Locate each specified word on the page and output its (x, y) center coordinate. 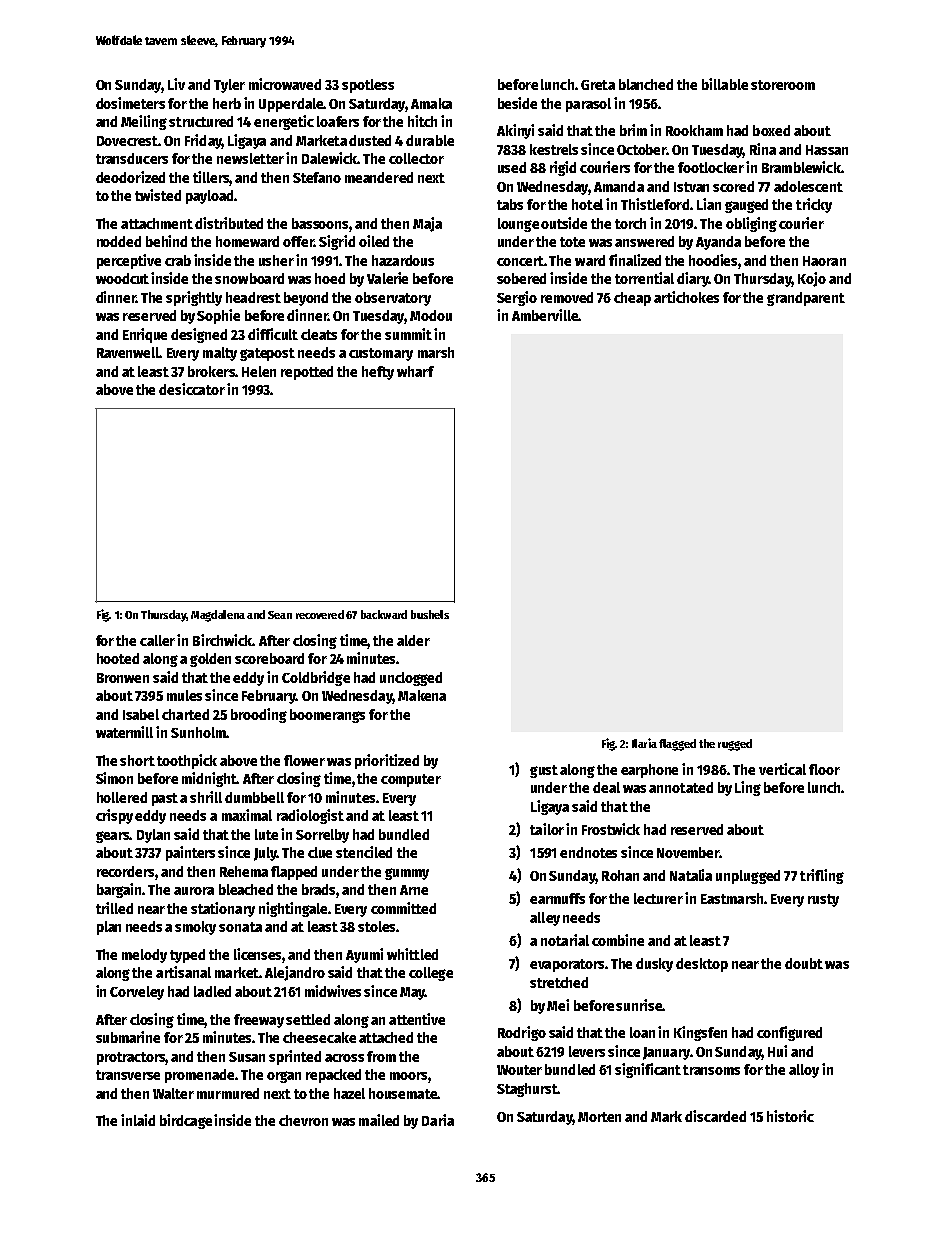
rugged (735, 745)
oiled (374, 241)
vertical (782, 769)
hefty (378, 373)
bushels (430, 614)
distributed (229, 223)
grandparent (806, 299)
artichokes (686, 297)
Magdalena (218, 616)
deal (606, 787)
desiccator (192, 389)
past (165, 799)
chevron (303, 1120)
